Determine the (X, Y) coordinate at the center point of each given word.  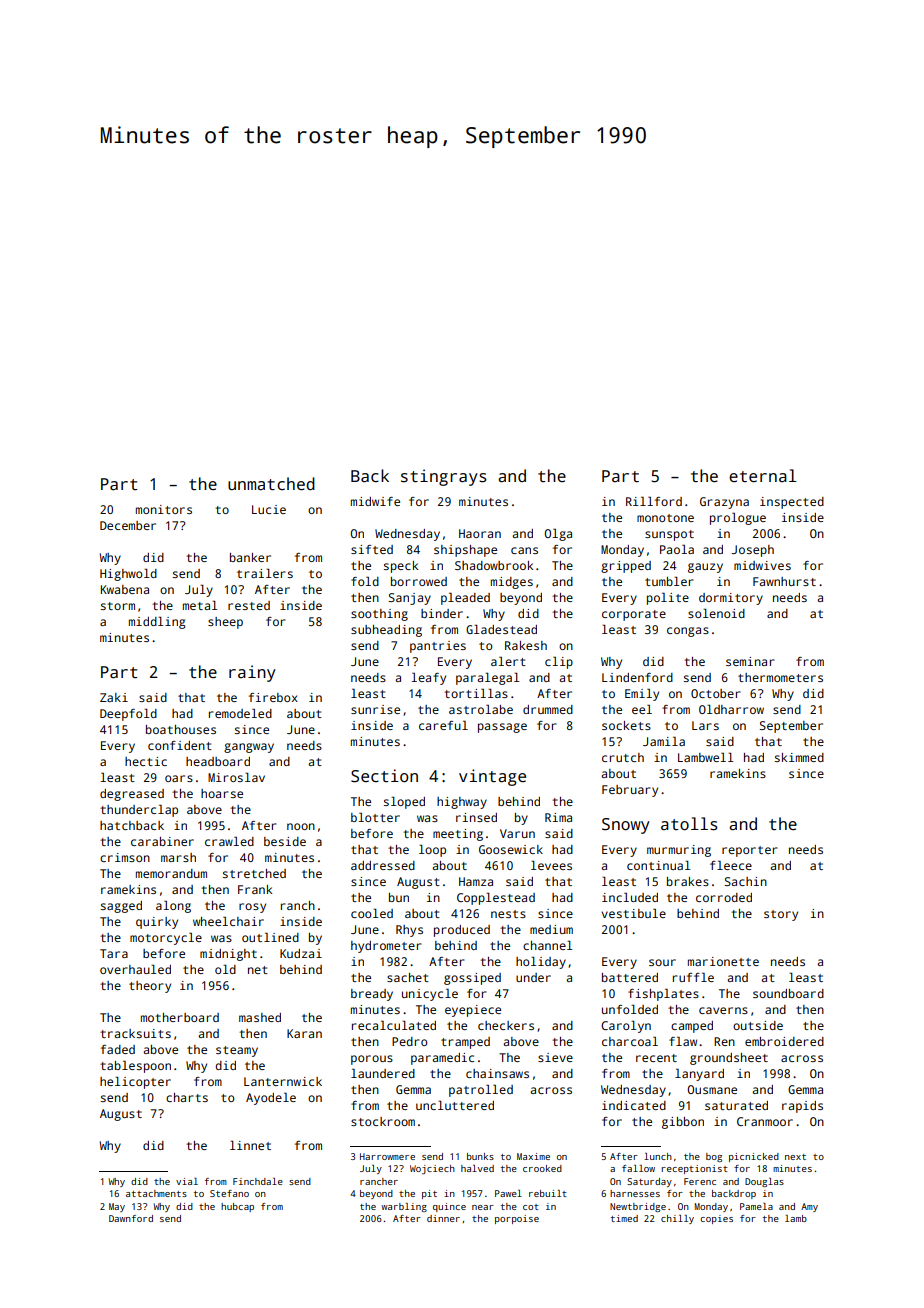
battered (630, 977)
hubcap (237, 1207)
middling (157, 623)
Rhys (409, 931)
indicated (634, 1105)
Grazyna (724, 503)
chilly (677, 1219)
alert (508, 661)
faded (118, 1049)
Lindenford (637, 677)
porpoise (517, 1219)
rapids (802, 1107)
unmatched (271, 484)
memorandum (171, 873)
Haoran (480, 533)
